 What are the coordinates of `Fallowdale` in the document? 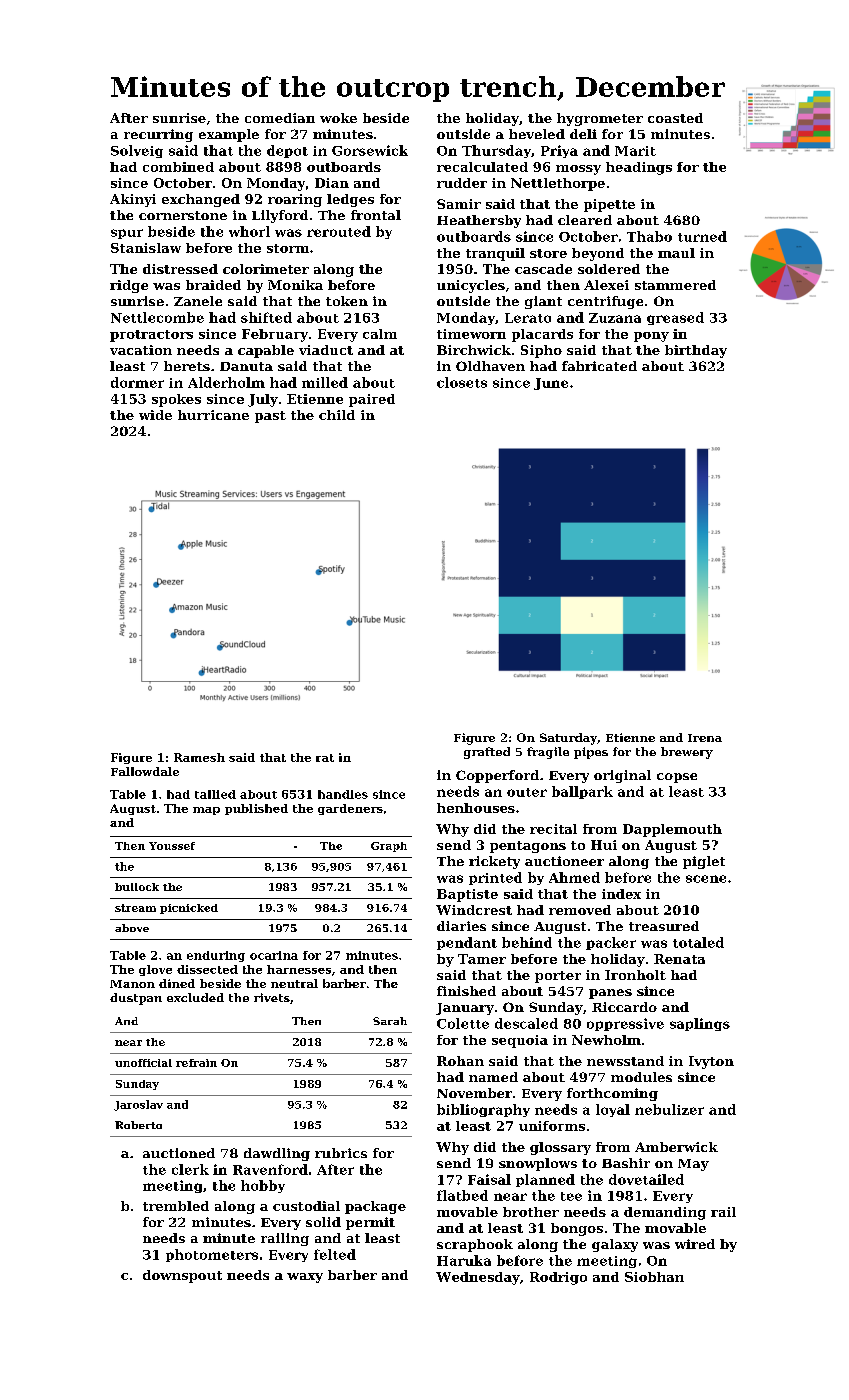 It's located at (145, 771).
